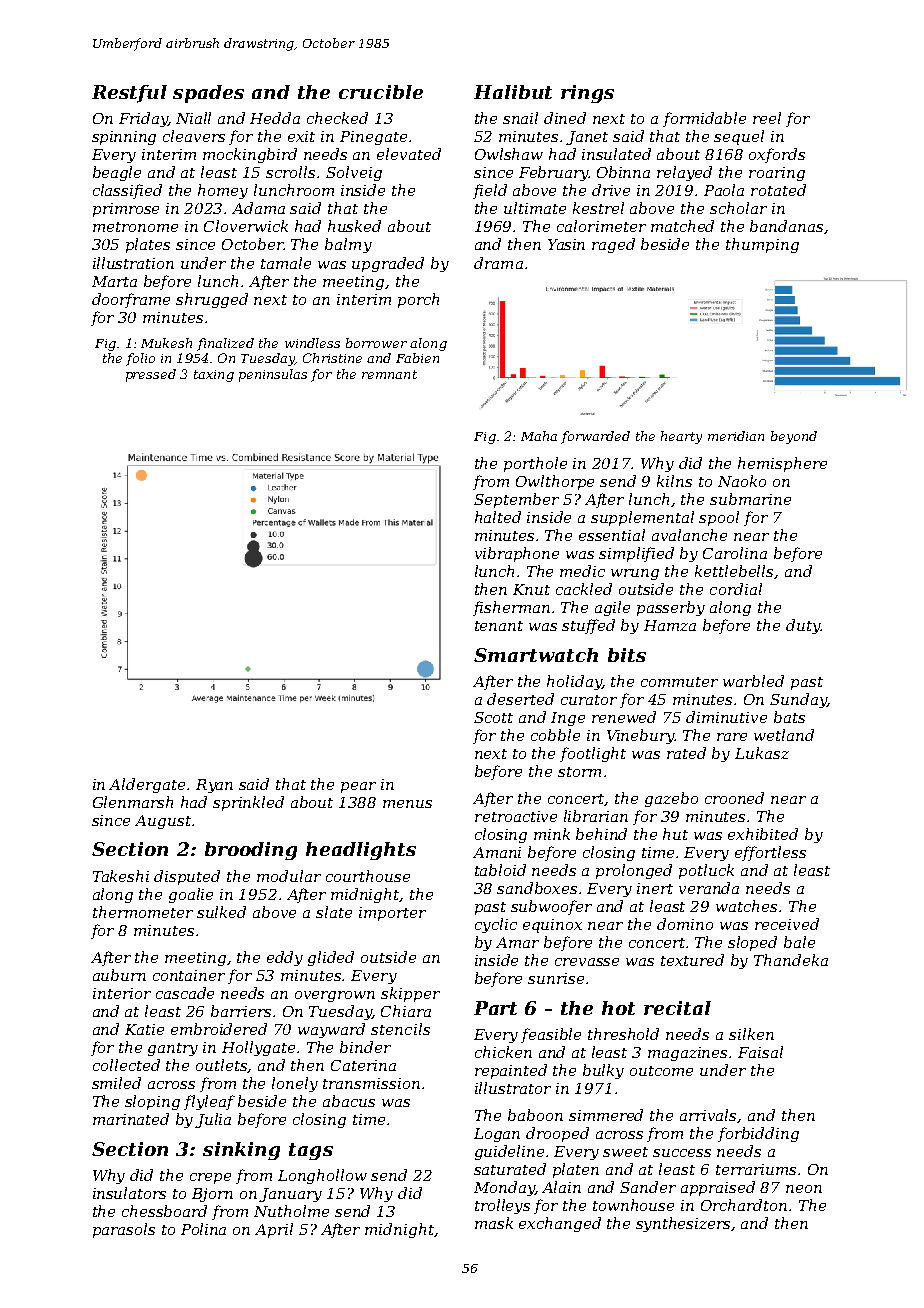 Image resolution: width=924 pixels, height=1308 pixels. Describe the element at coordinates (213, 1120) in the image. I see `Julia` at that location.
